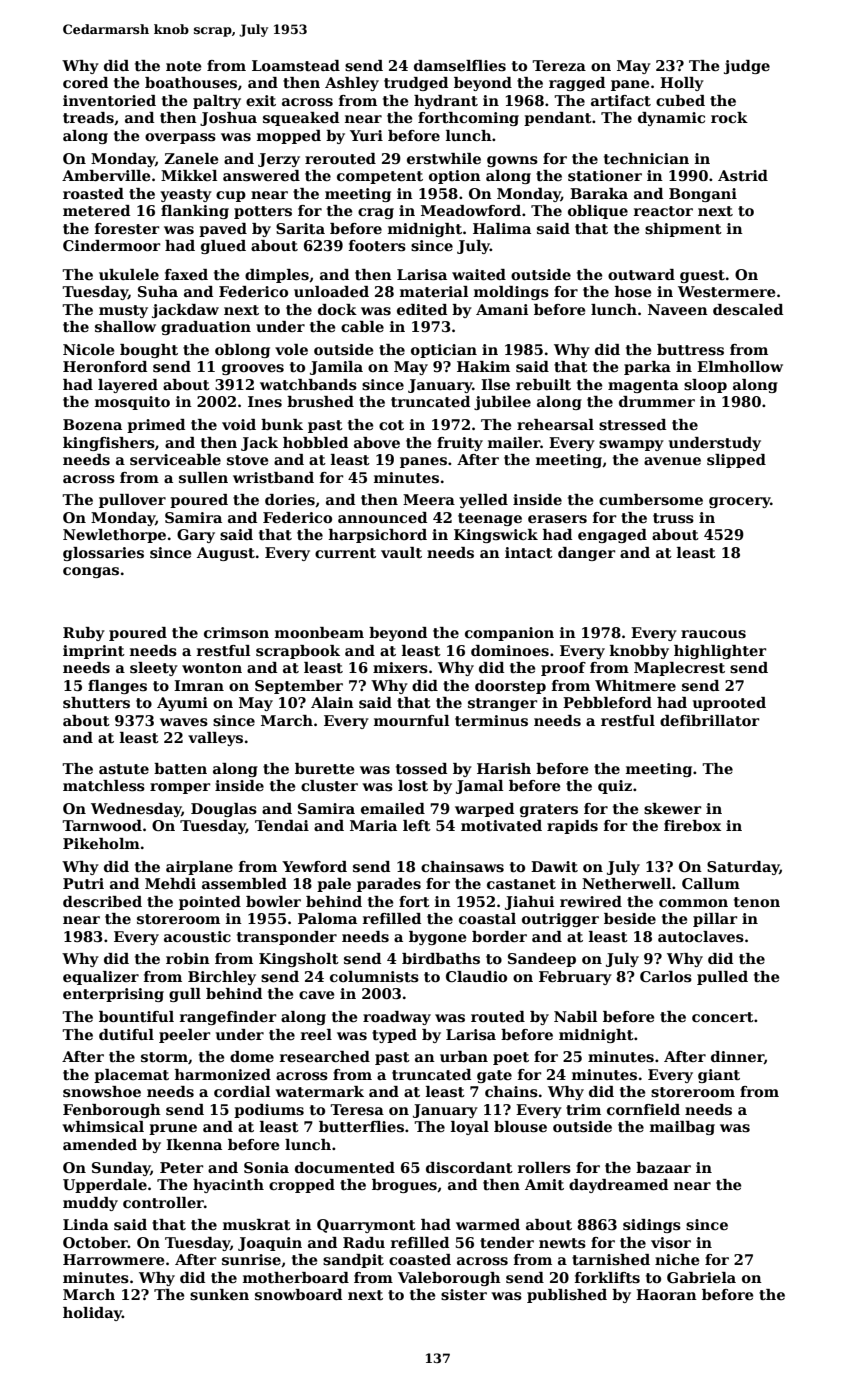 This screenshot has height=1400, width=849. I want to click on Cindermoor, so click(112, 245).
